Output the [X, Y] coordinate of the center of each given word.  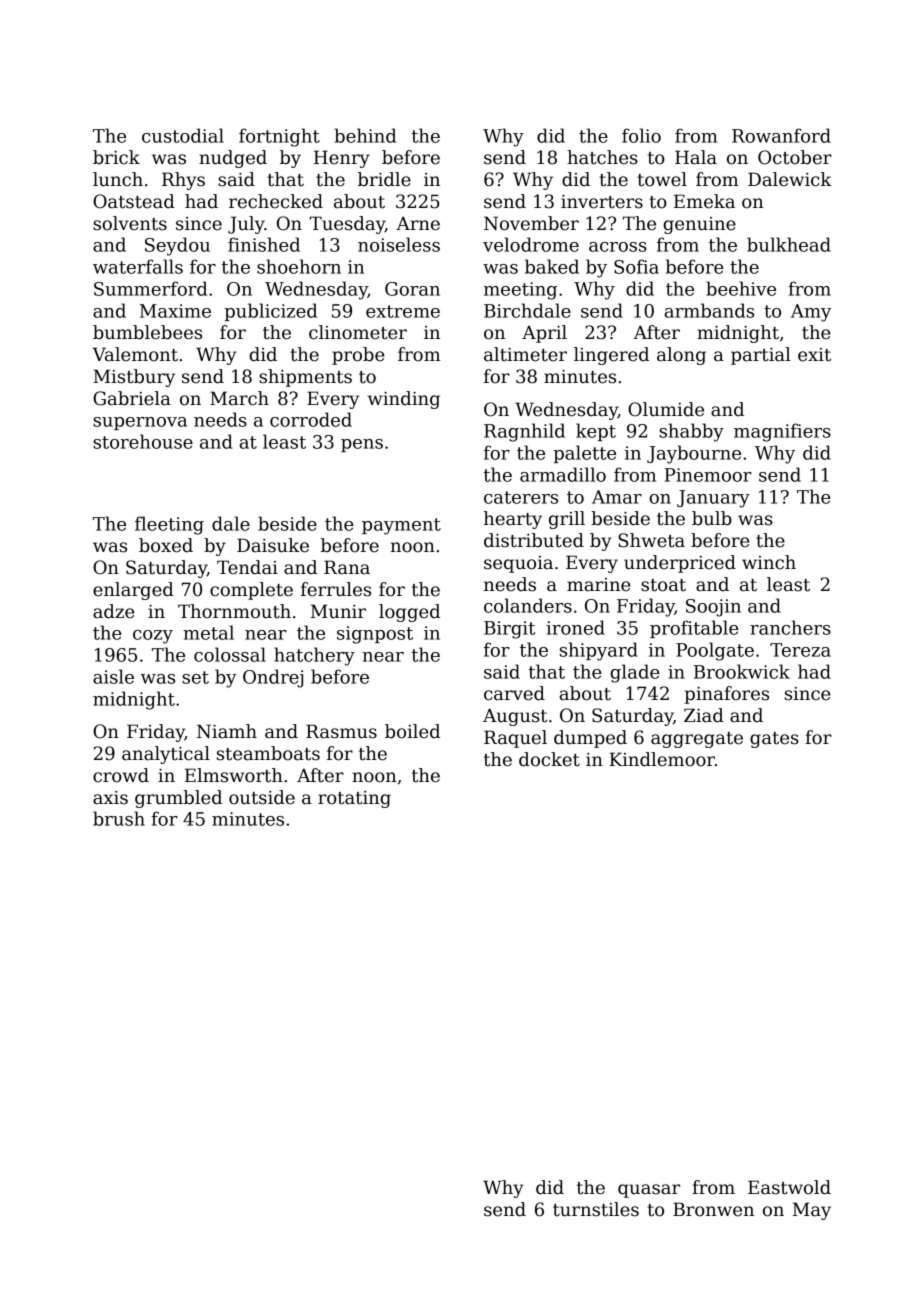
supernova [140, 423]
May [812, 1211]
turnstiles [596, 1209]
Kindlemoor [662, 759]
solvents [130, 223]
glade [635, 673]
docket [549, 759]
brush [119, 818]
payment [401, 526]
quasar [649, 1191]
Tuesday [347, 225]
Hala [696, 157]
